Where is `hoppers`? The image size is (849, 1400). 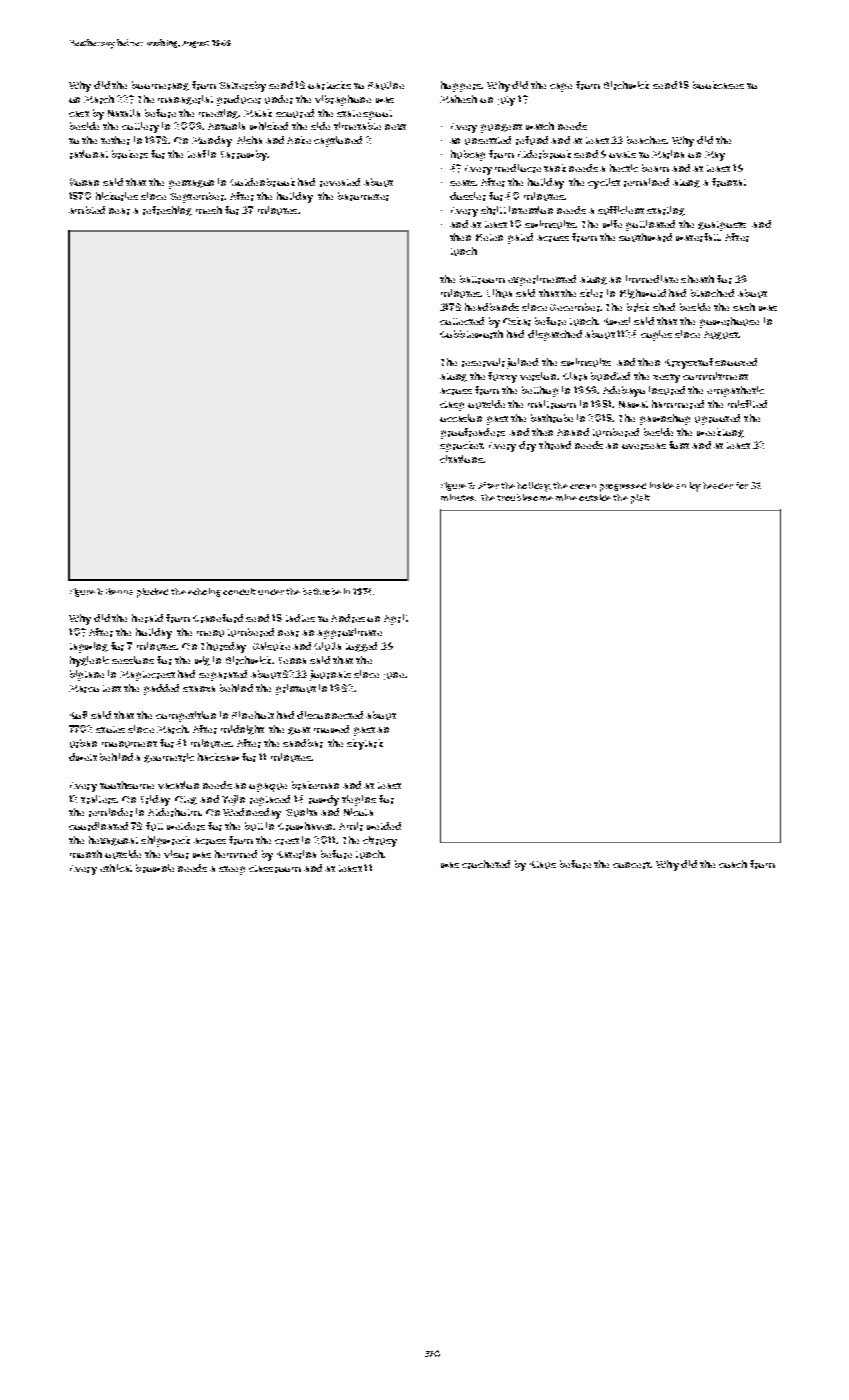
hoppers is located at coordinates (461, 86).
